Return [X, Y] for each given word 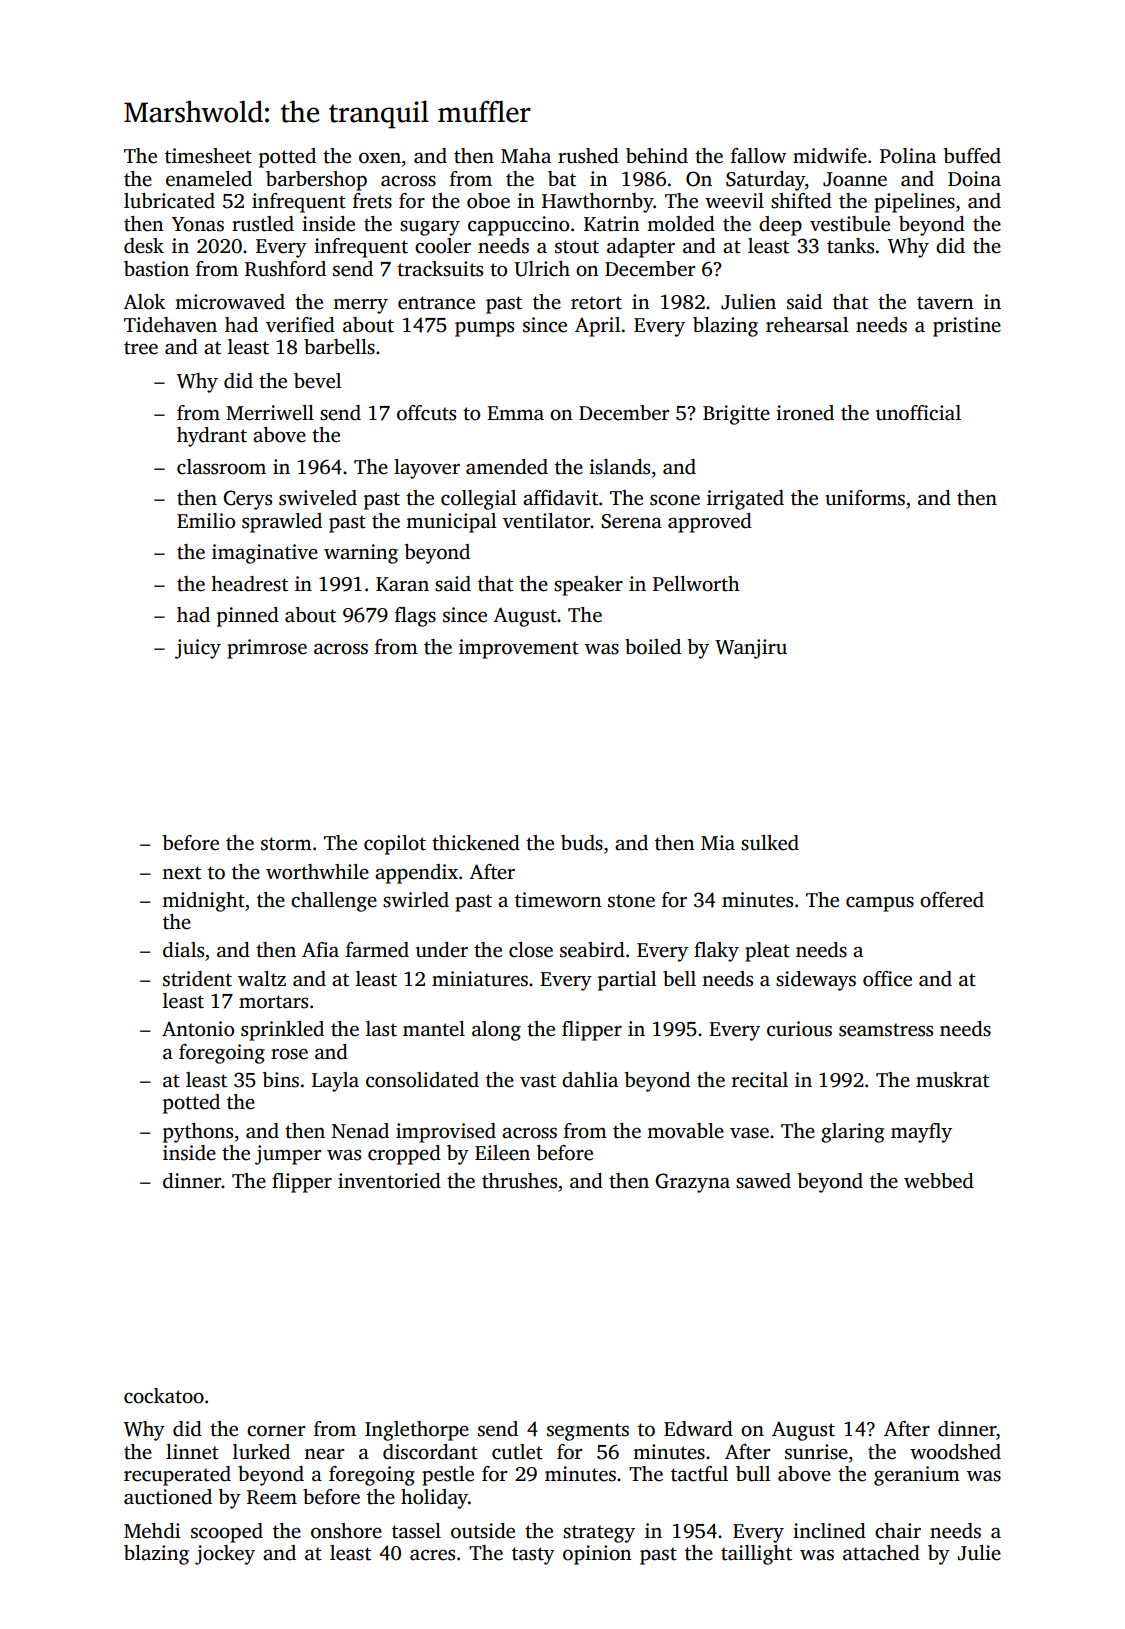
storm [286, 844]
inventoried [389, 1181]
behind [657, 156]
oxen [380, 158]
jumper [288, 1155]
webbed [939, 1181]
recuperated [177, 1476]
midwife [830, 156]
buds [582, 843]
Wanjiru [751, 649]
